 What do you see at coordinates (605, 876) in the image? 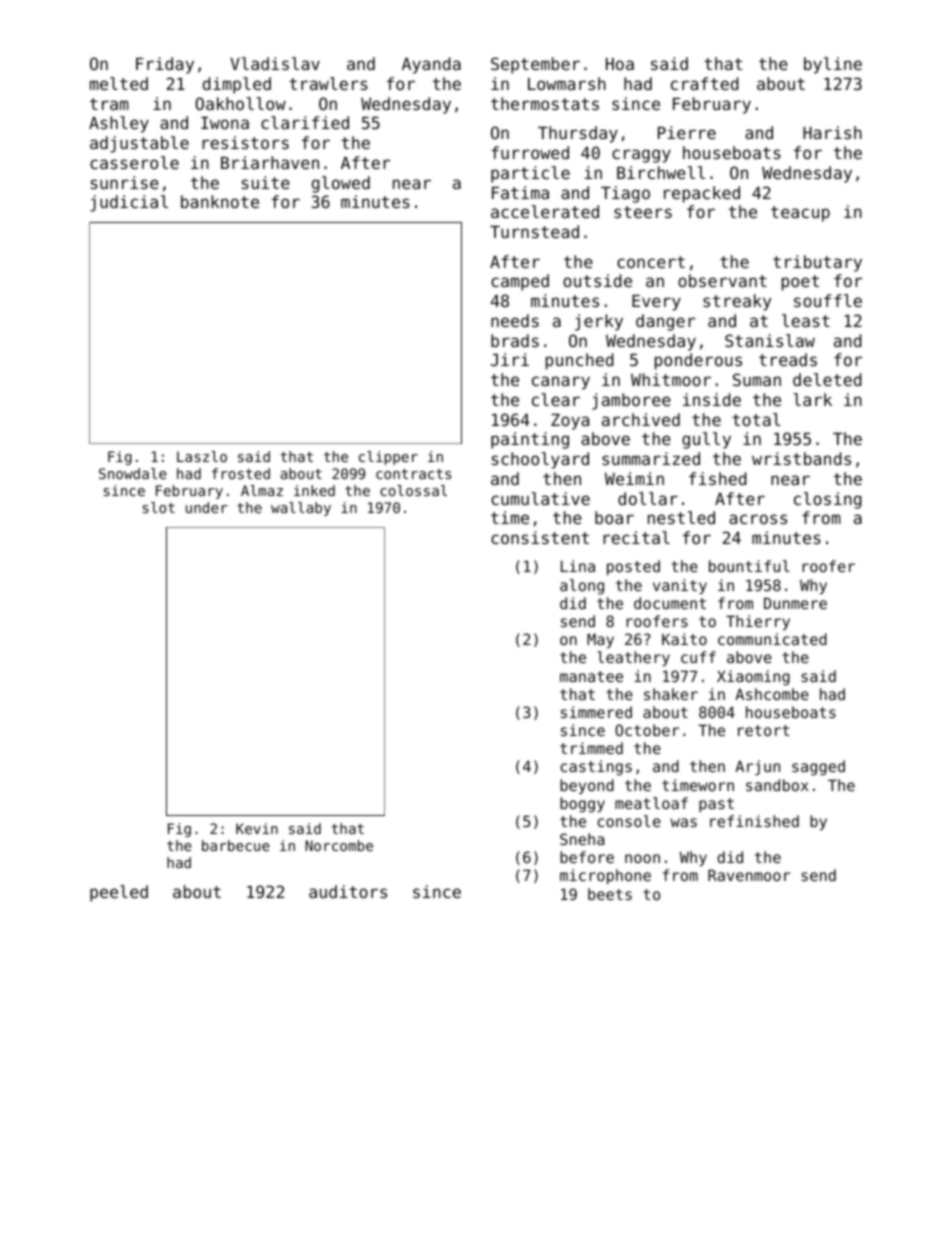
I see `microphone` at bounding box center [605, 876].
